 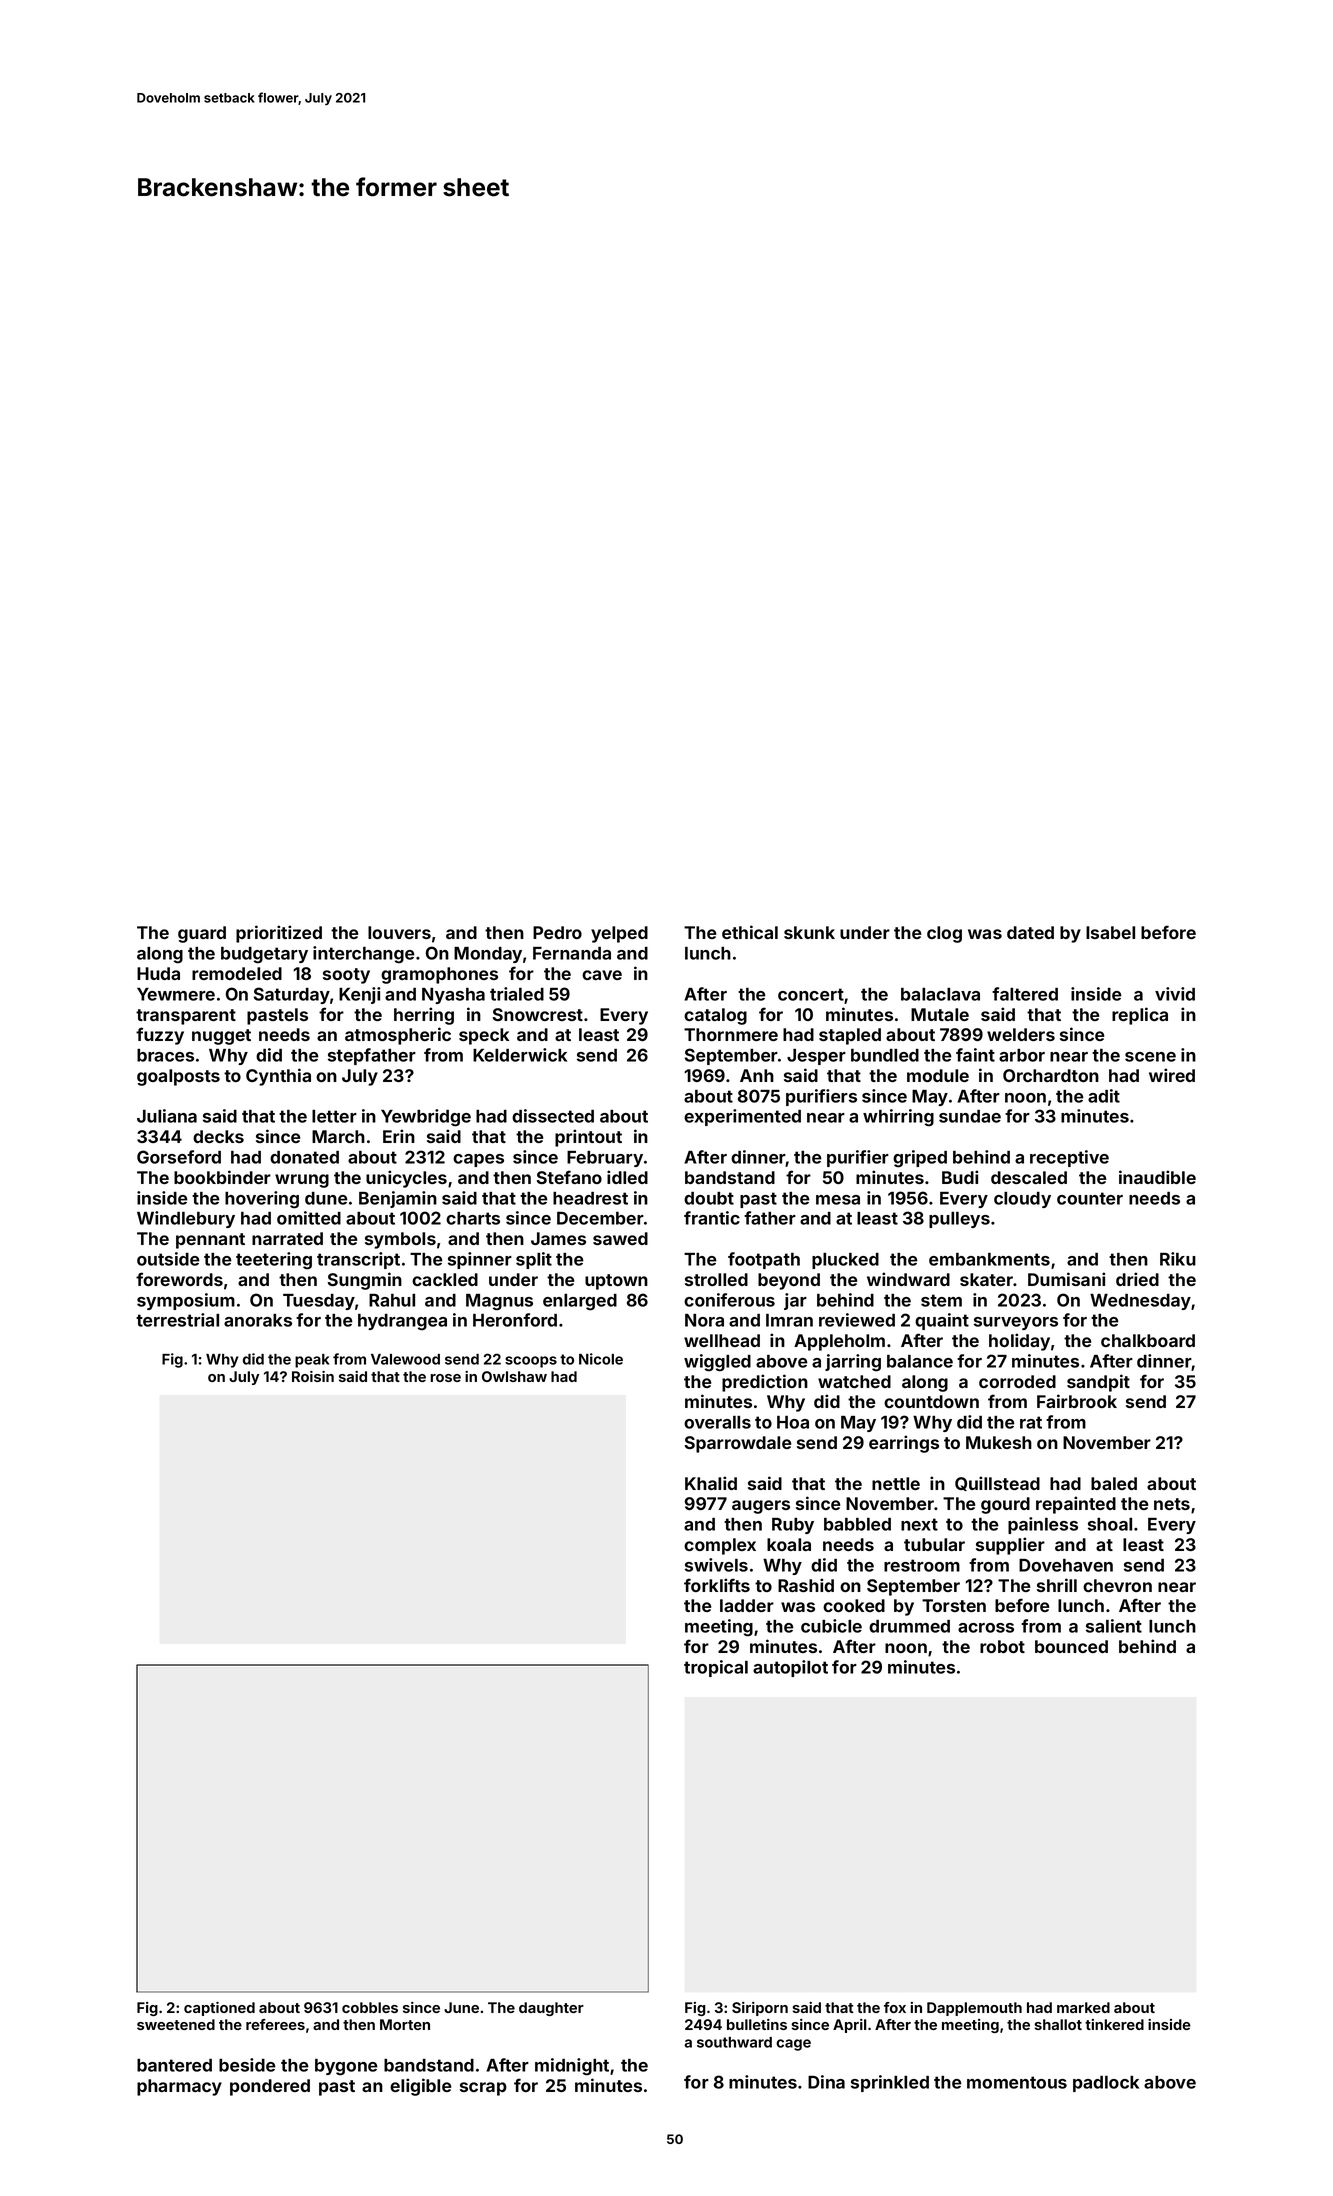 What do you see at coordinates (179, 2087) in the document?
I see `pharmacy` at bounding box center [179, 2087].
